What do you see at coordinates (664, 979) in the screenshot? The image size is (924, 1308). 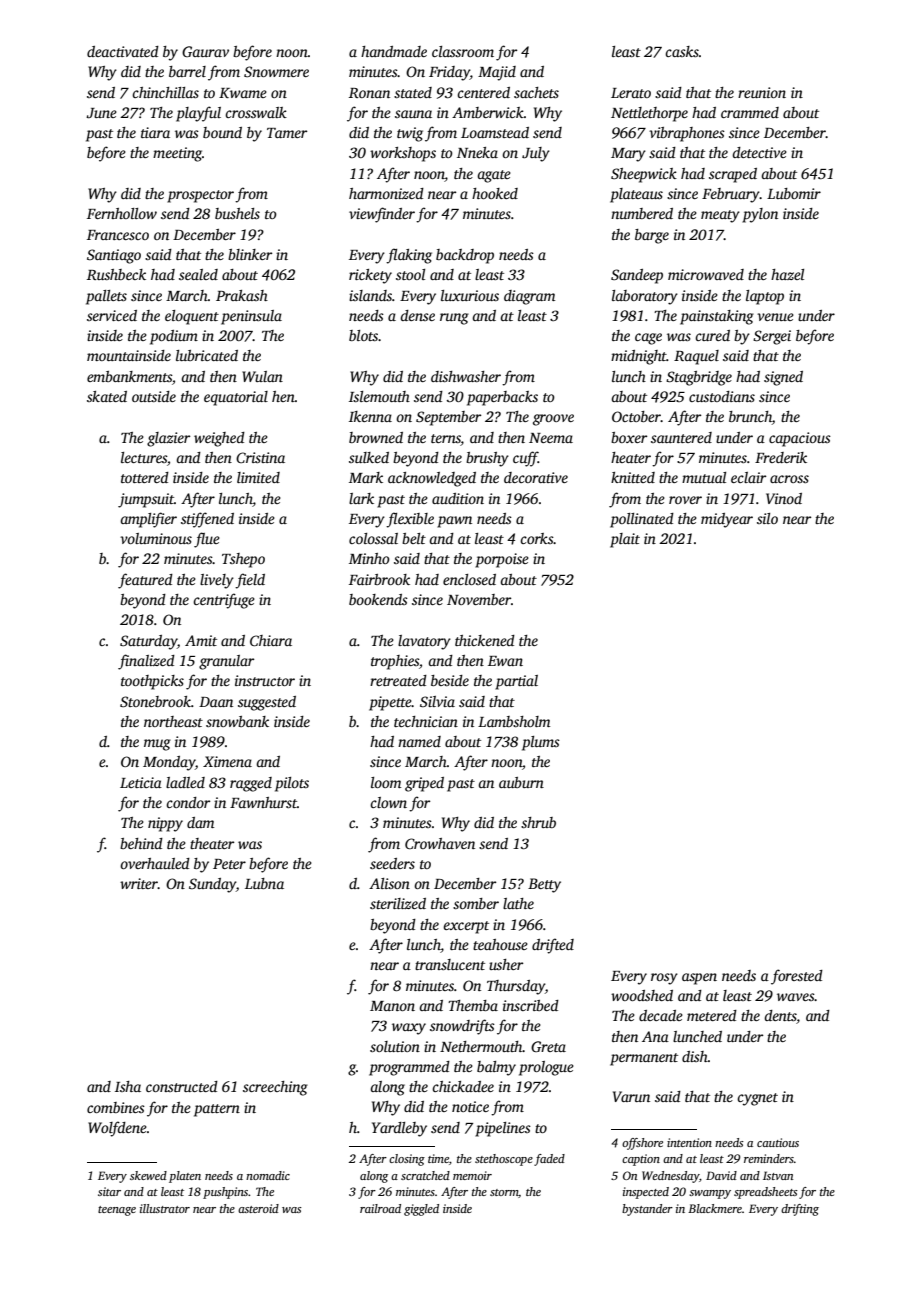 I see `rosy` at bounding box center [664, 979].
